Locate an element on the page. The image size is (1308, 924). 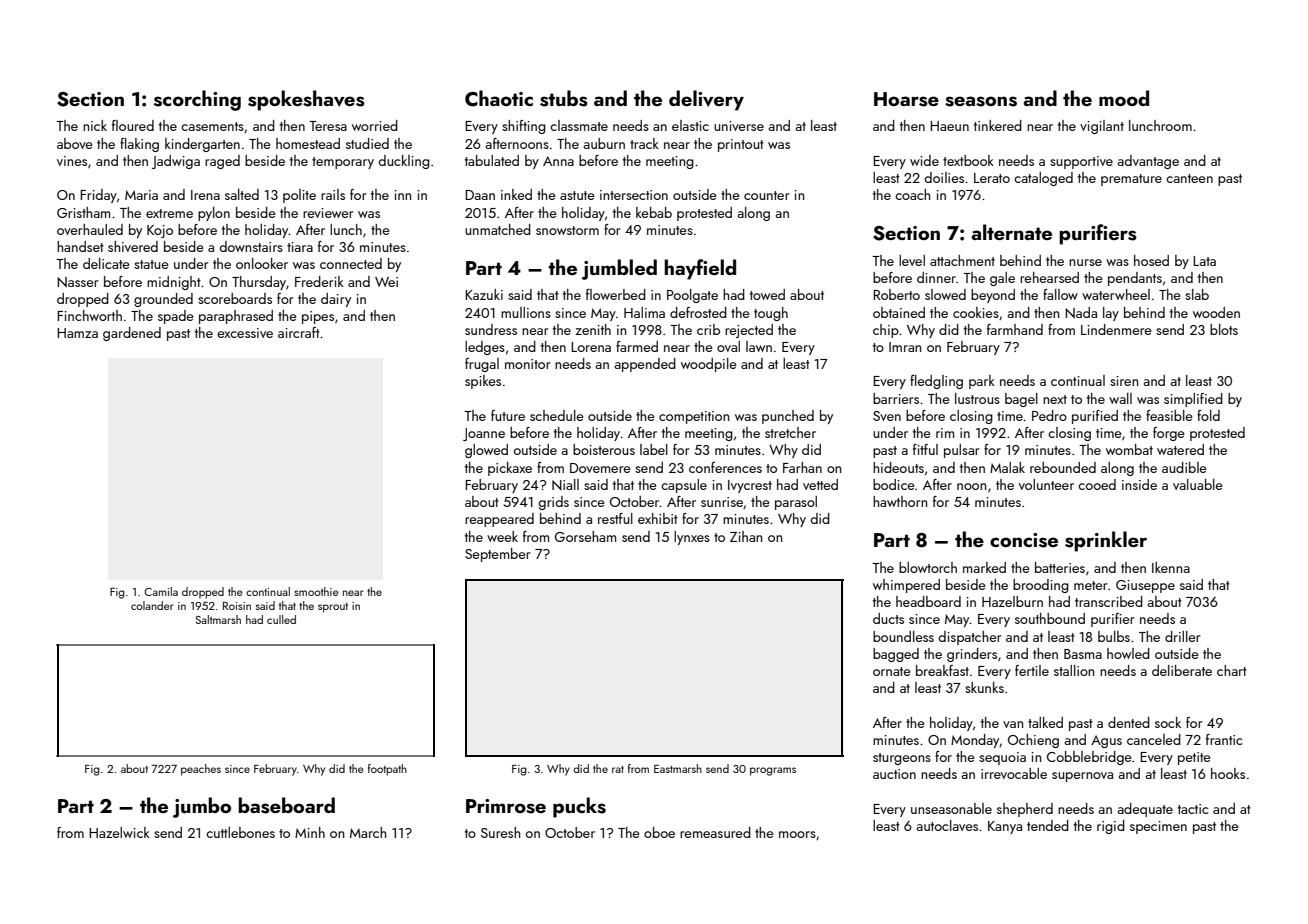
Saltmarsh is located at coordinates (218, 619).
